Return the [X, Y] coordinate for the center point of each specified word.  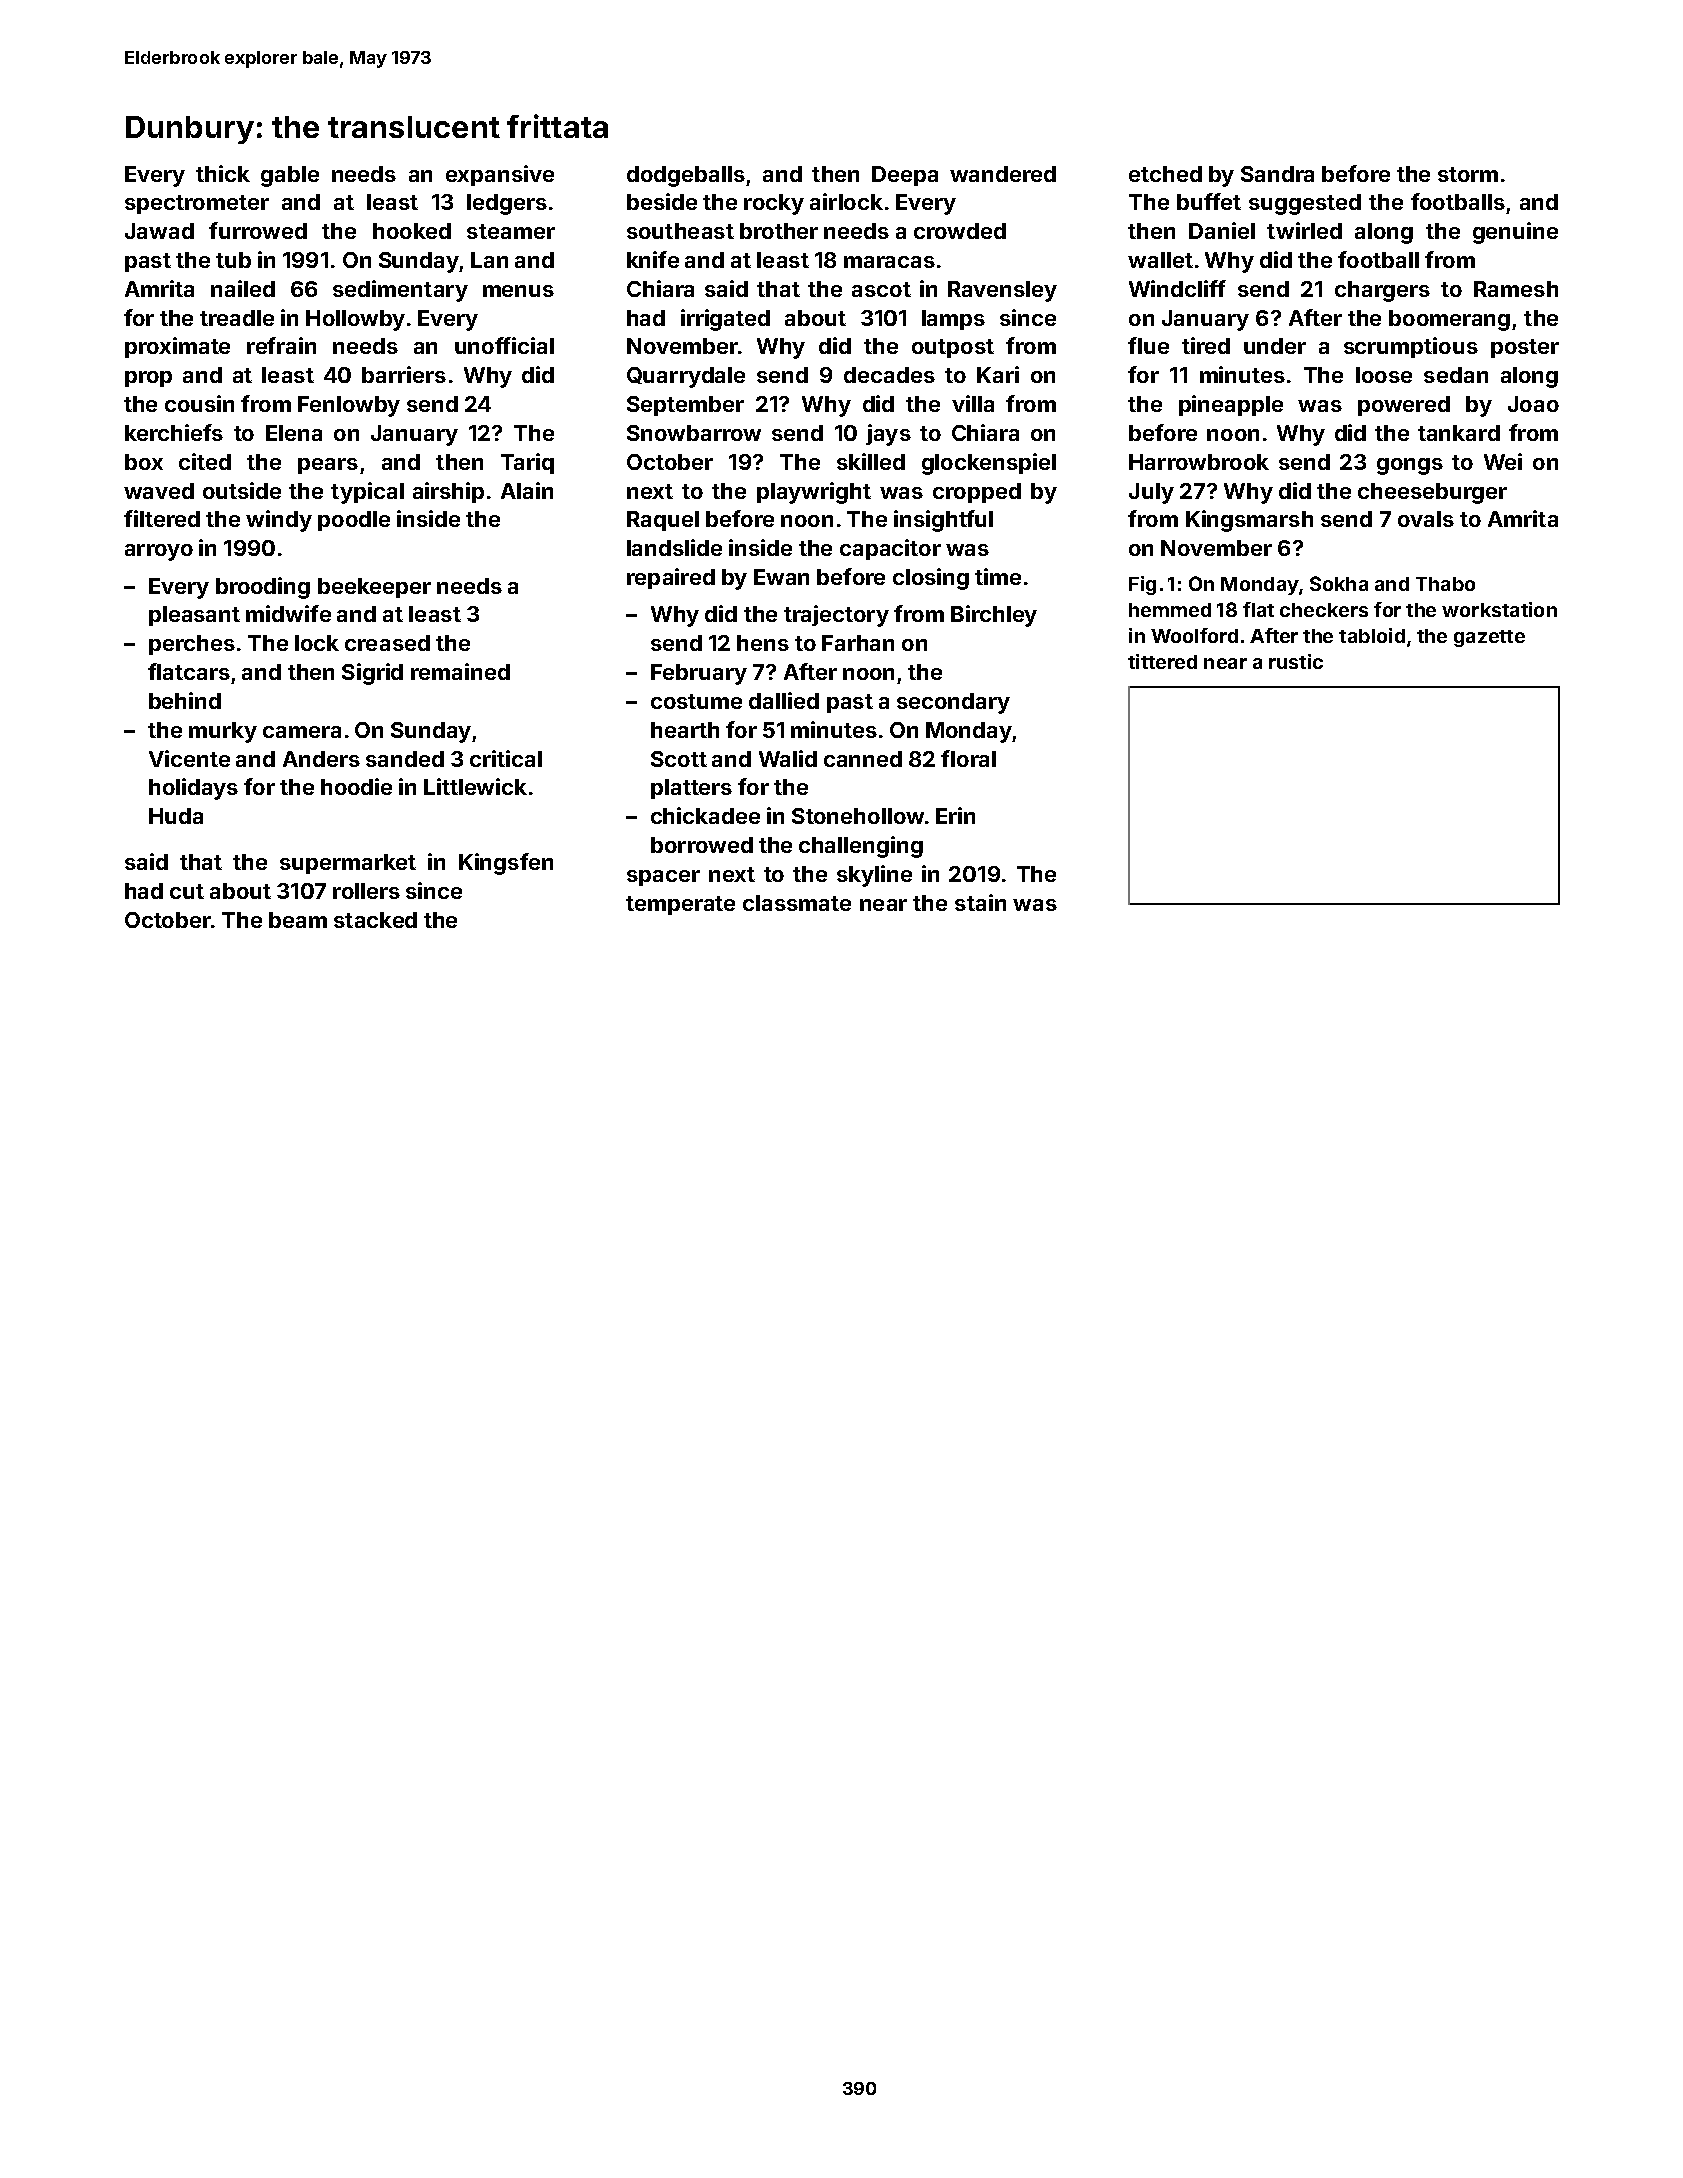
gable [290, 176]
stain [980, 902]
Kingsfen [506, 864]
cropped [977, 493]
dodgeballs [686, 176]
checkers [1324, 610]
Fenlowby [349, 406]
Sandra [1277, 174]
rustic [1296, 661]
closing [931, 579]
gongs [1410, 466]
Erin [955, 815]
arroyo [159, 552]
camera [302, 732]
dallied [784, 700]
